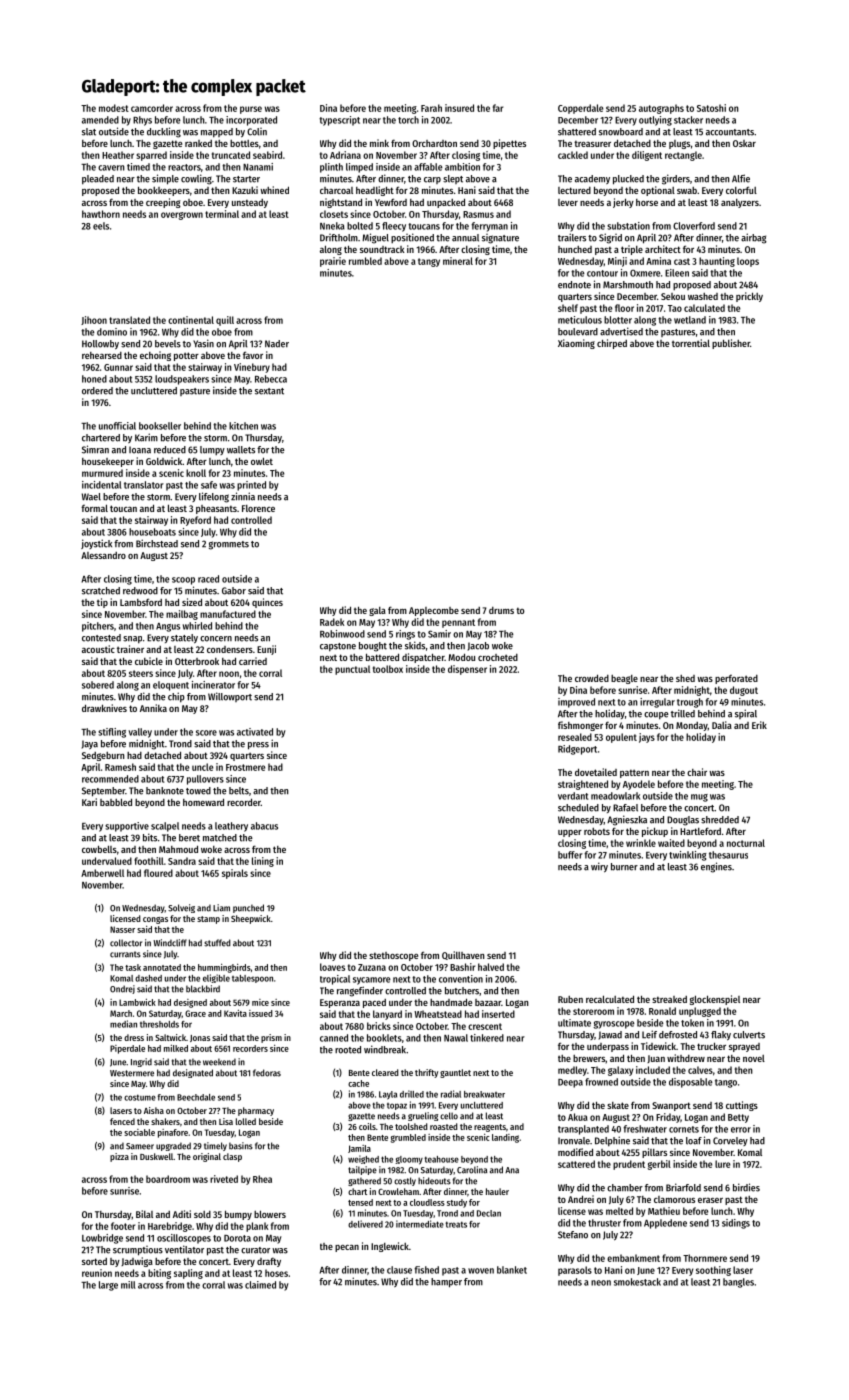  I want to click on floured, so click(158, 873).
